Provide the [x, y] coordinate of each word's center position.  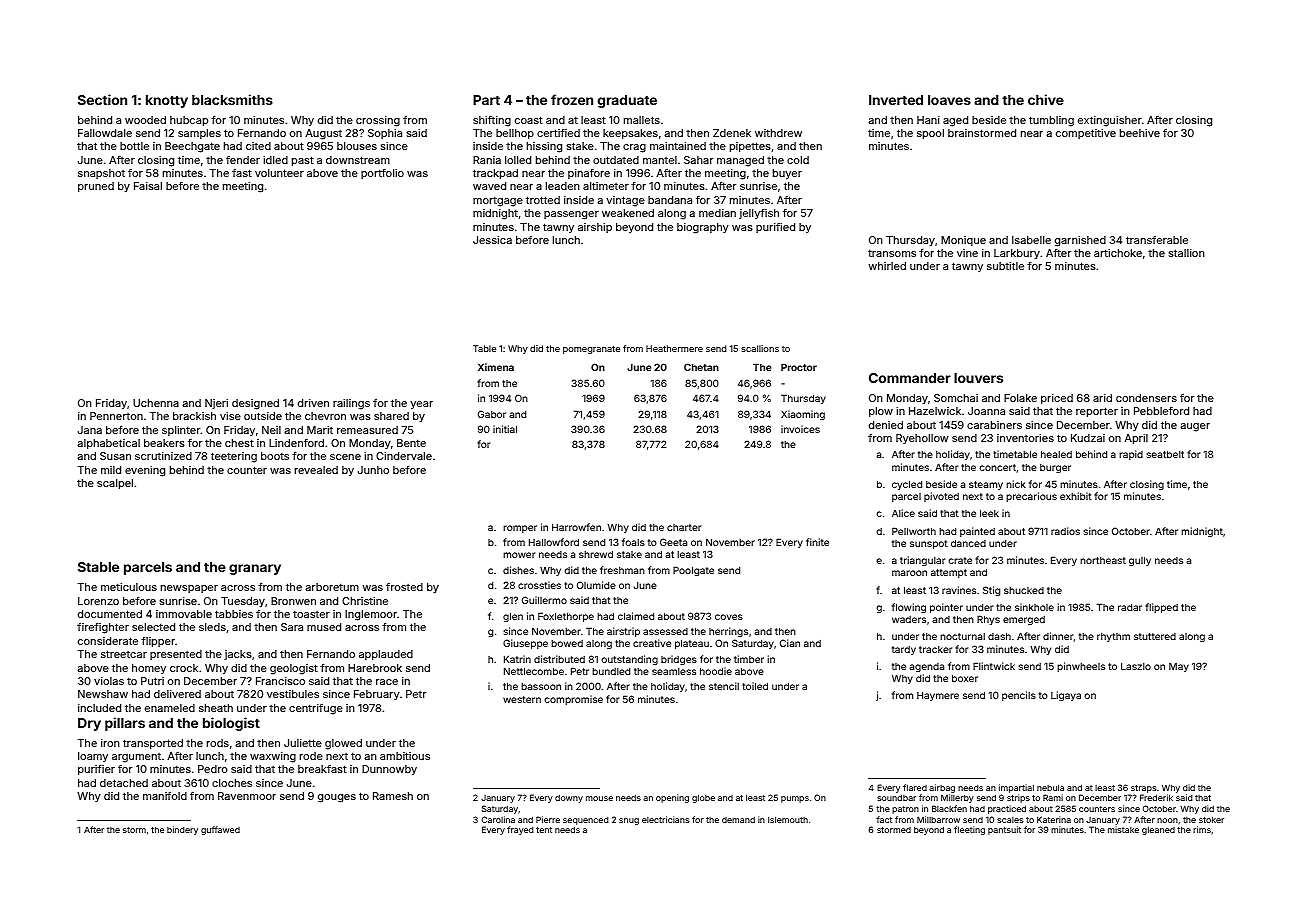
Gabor [492, 414]
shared [391, 416]
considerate [108, 641]
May [1179, 667]
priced [1057, 399]
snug [629, 821]
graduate [627, 101]
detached [124, 783]
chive [1046, 99]
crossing [378, 121]
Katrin [517, 659]
